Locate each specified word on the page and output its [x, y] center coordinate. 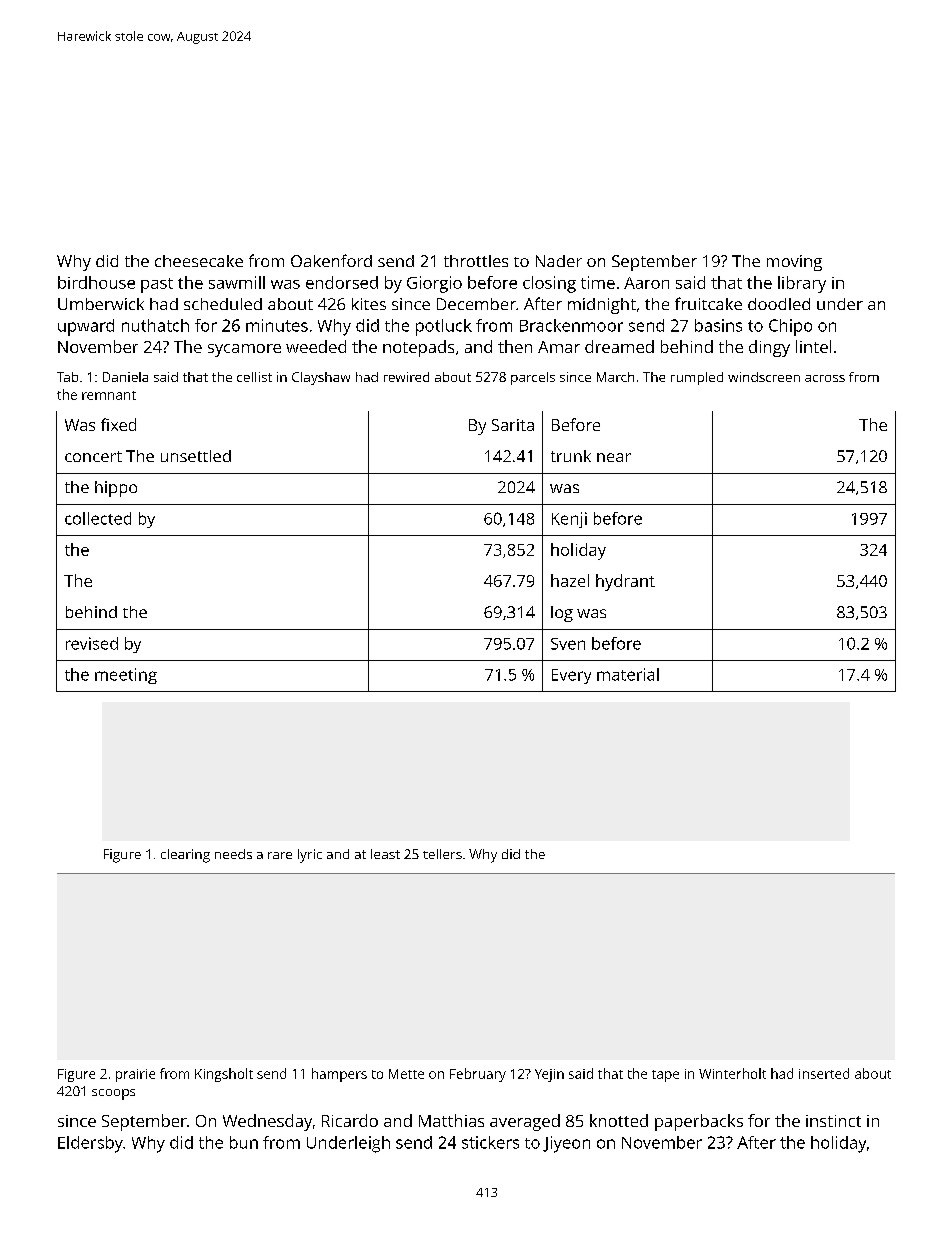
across [825, 378]
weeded [316, 346]
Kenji [569, 520]
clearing [185, 856]
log [562, 614]
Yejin [549, 1075]
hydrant [625, 582]
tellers [442, 854]
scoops [113, 1094]
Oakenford [331, 260]
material [628, 674]
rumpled [697, 378]
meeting [126, 676]
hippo [116, 489]
